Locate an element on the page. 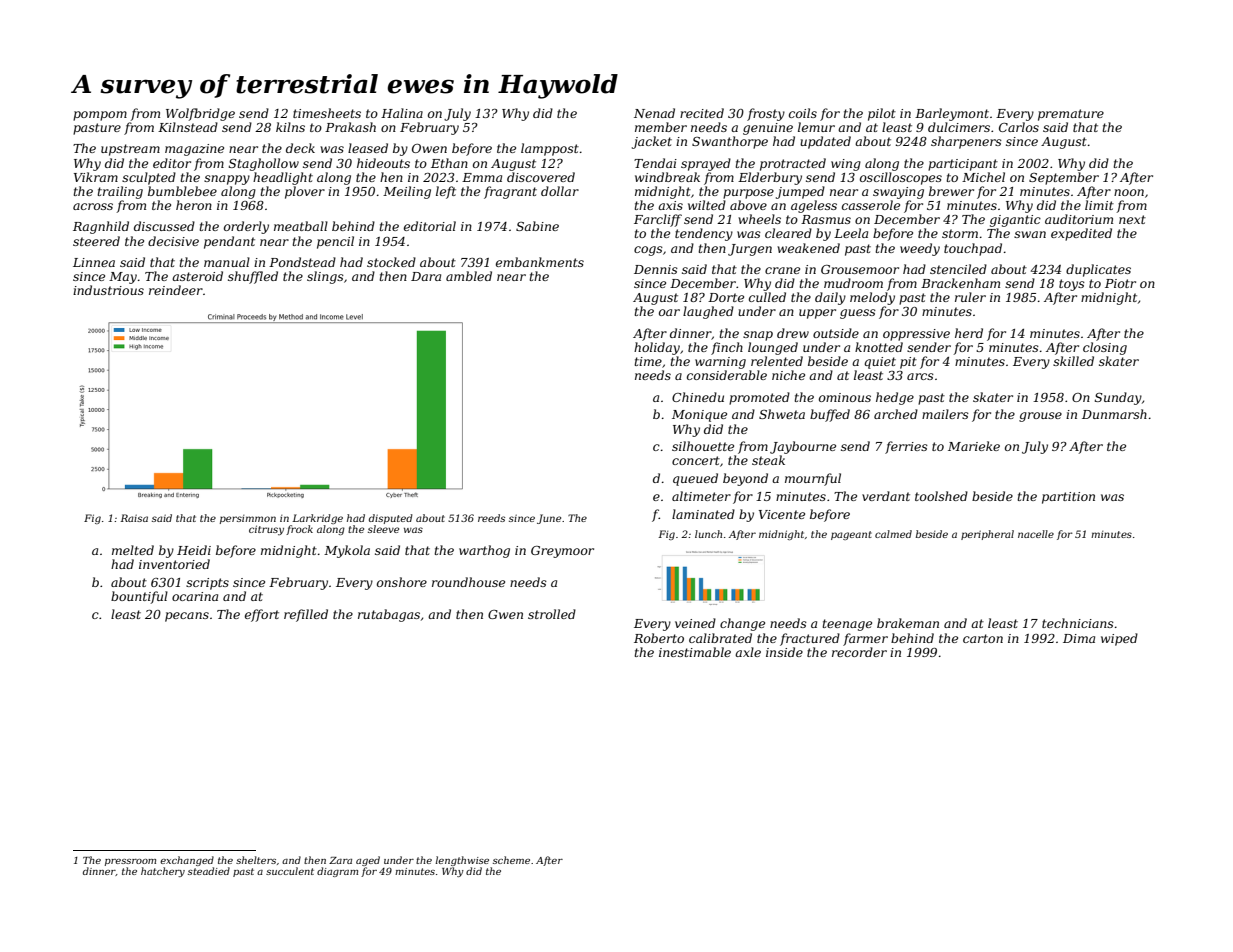 This page has width=1233, height=952. pressroom is located at coordinates (130, 862).
